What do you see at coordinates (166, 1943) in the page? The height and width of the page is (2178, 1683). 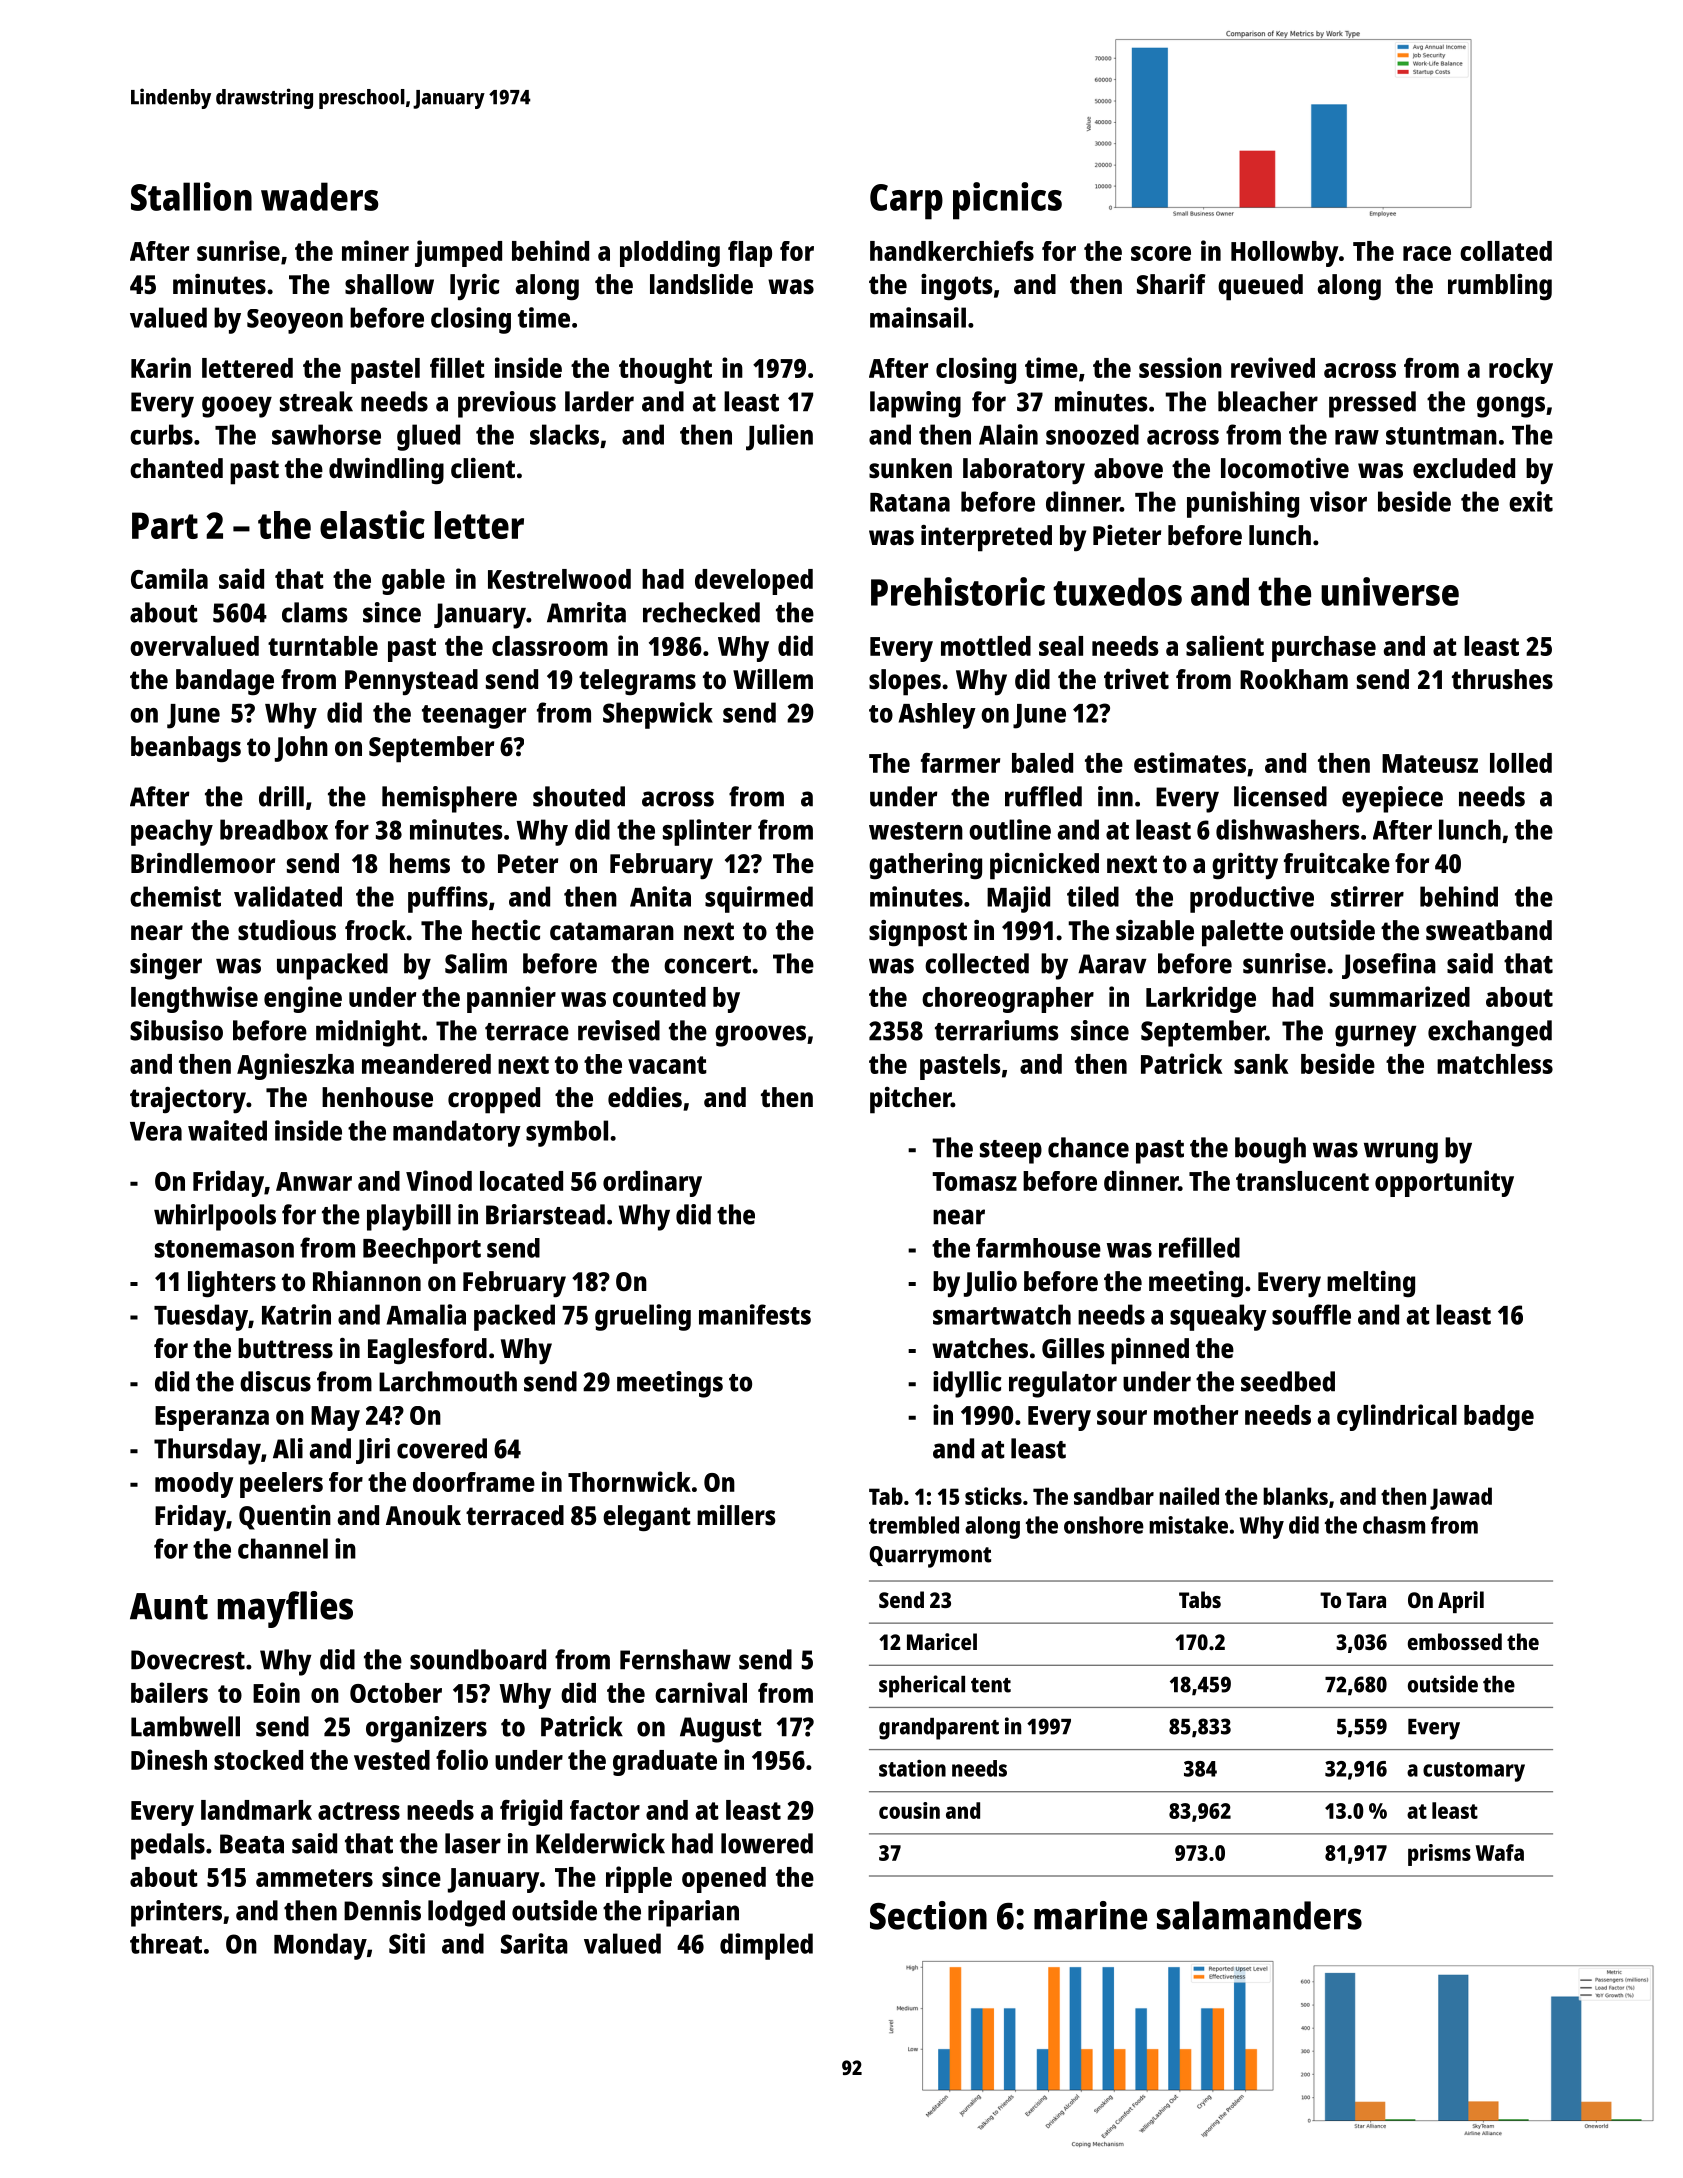 I see `threat` at bounding box center [166, 1943].
